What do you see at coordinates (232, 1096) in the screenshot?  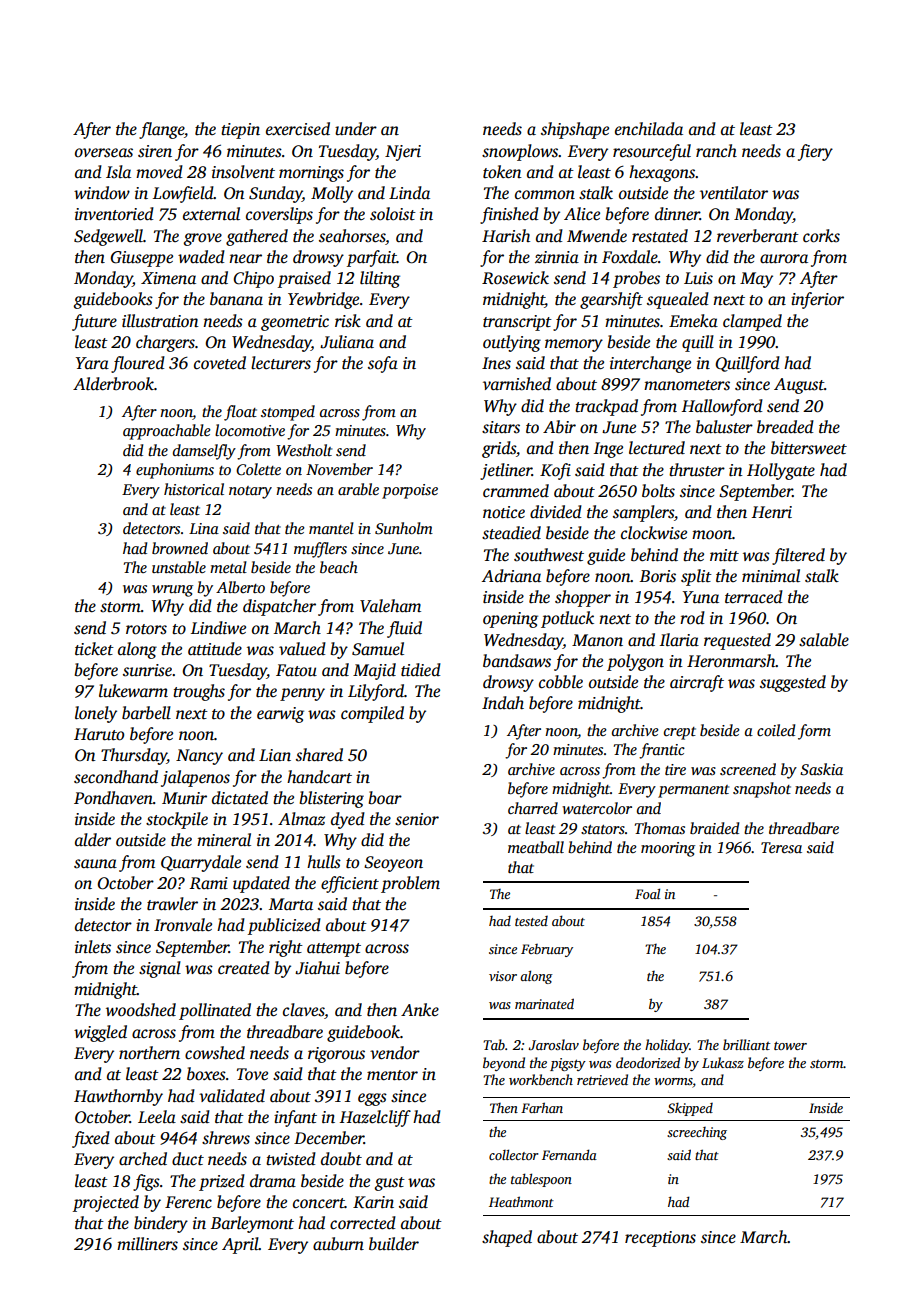 I see `validated` at bounding box center [232, 1096].
